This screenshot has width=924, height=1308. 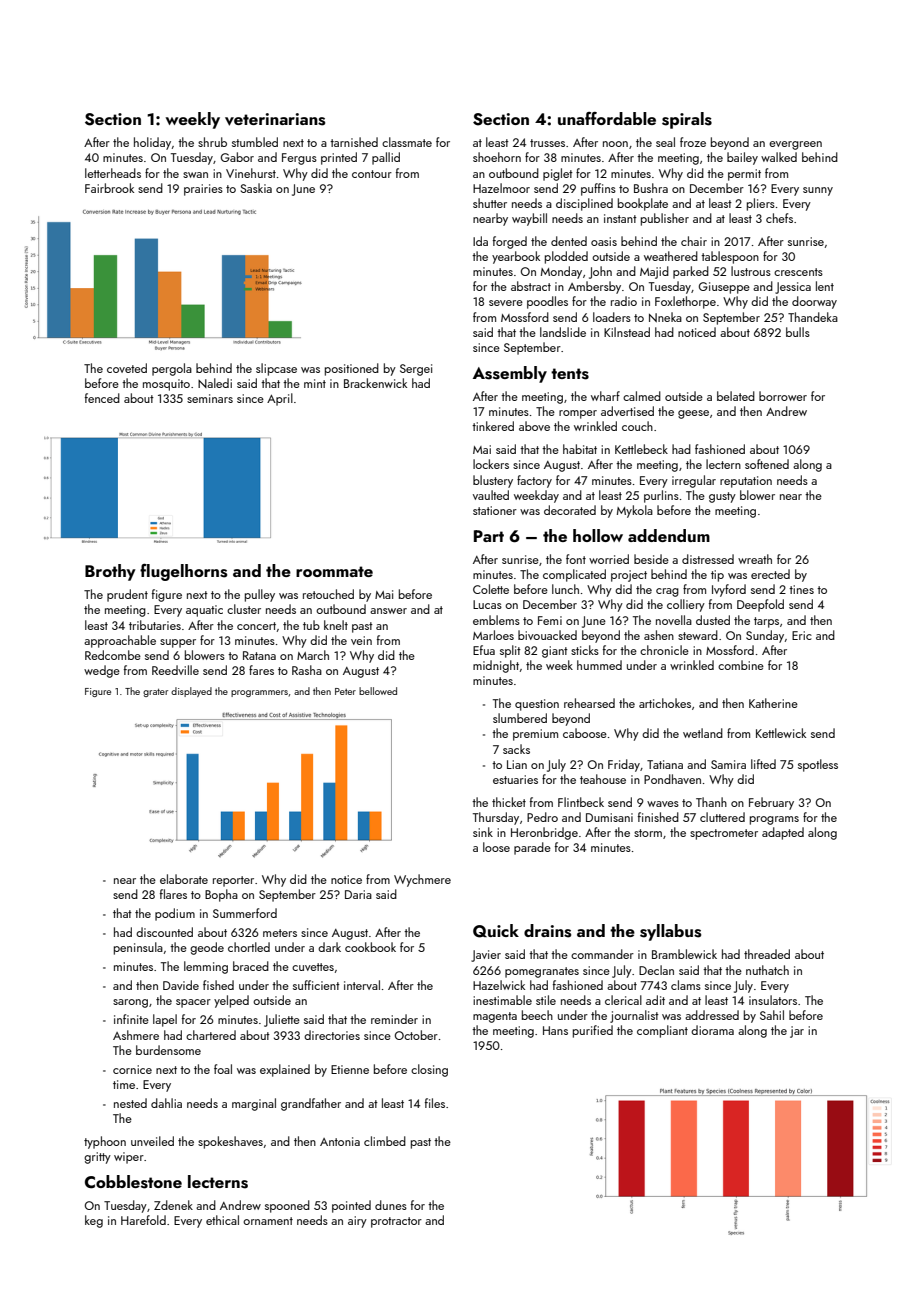 What do you see at coordinates (109, 188) in the screenshot?
I see `Fairbrook` at bounding box center [109, 188].
